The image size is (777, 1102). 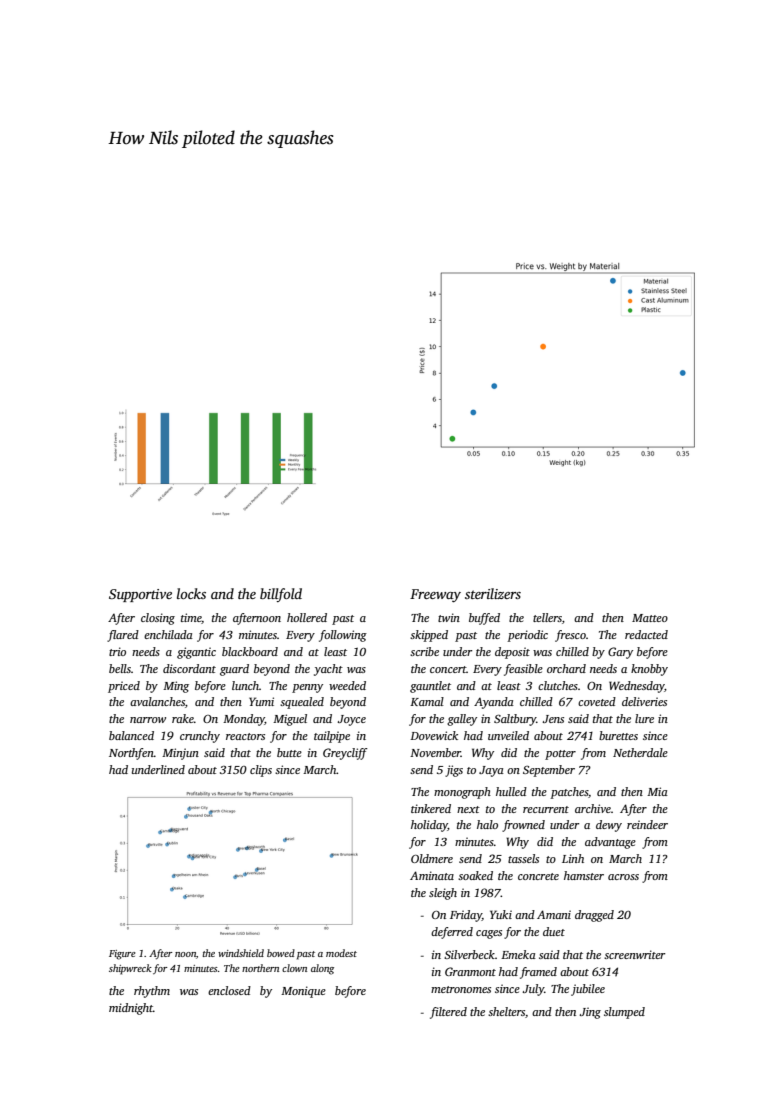 I want to click on locks, so click(x=191, y=593).
